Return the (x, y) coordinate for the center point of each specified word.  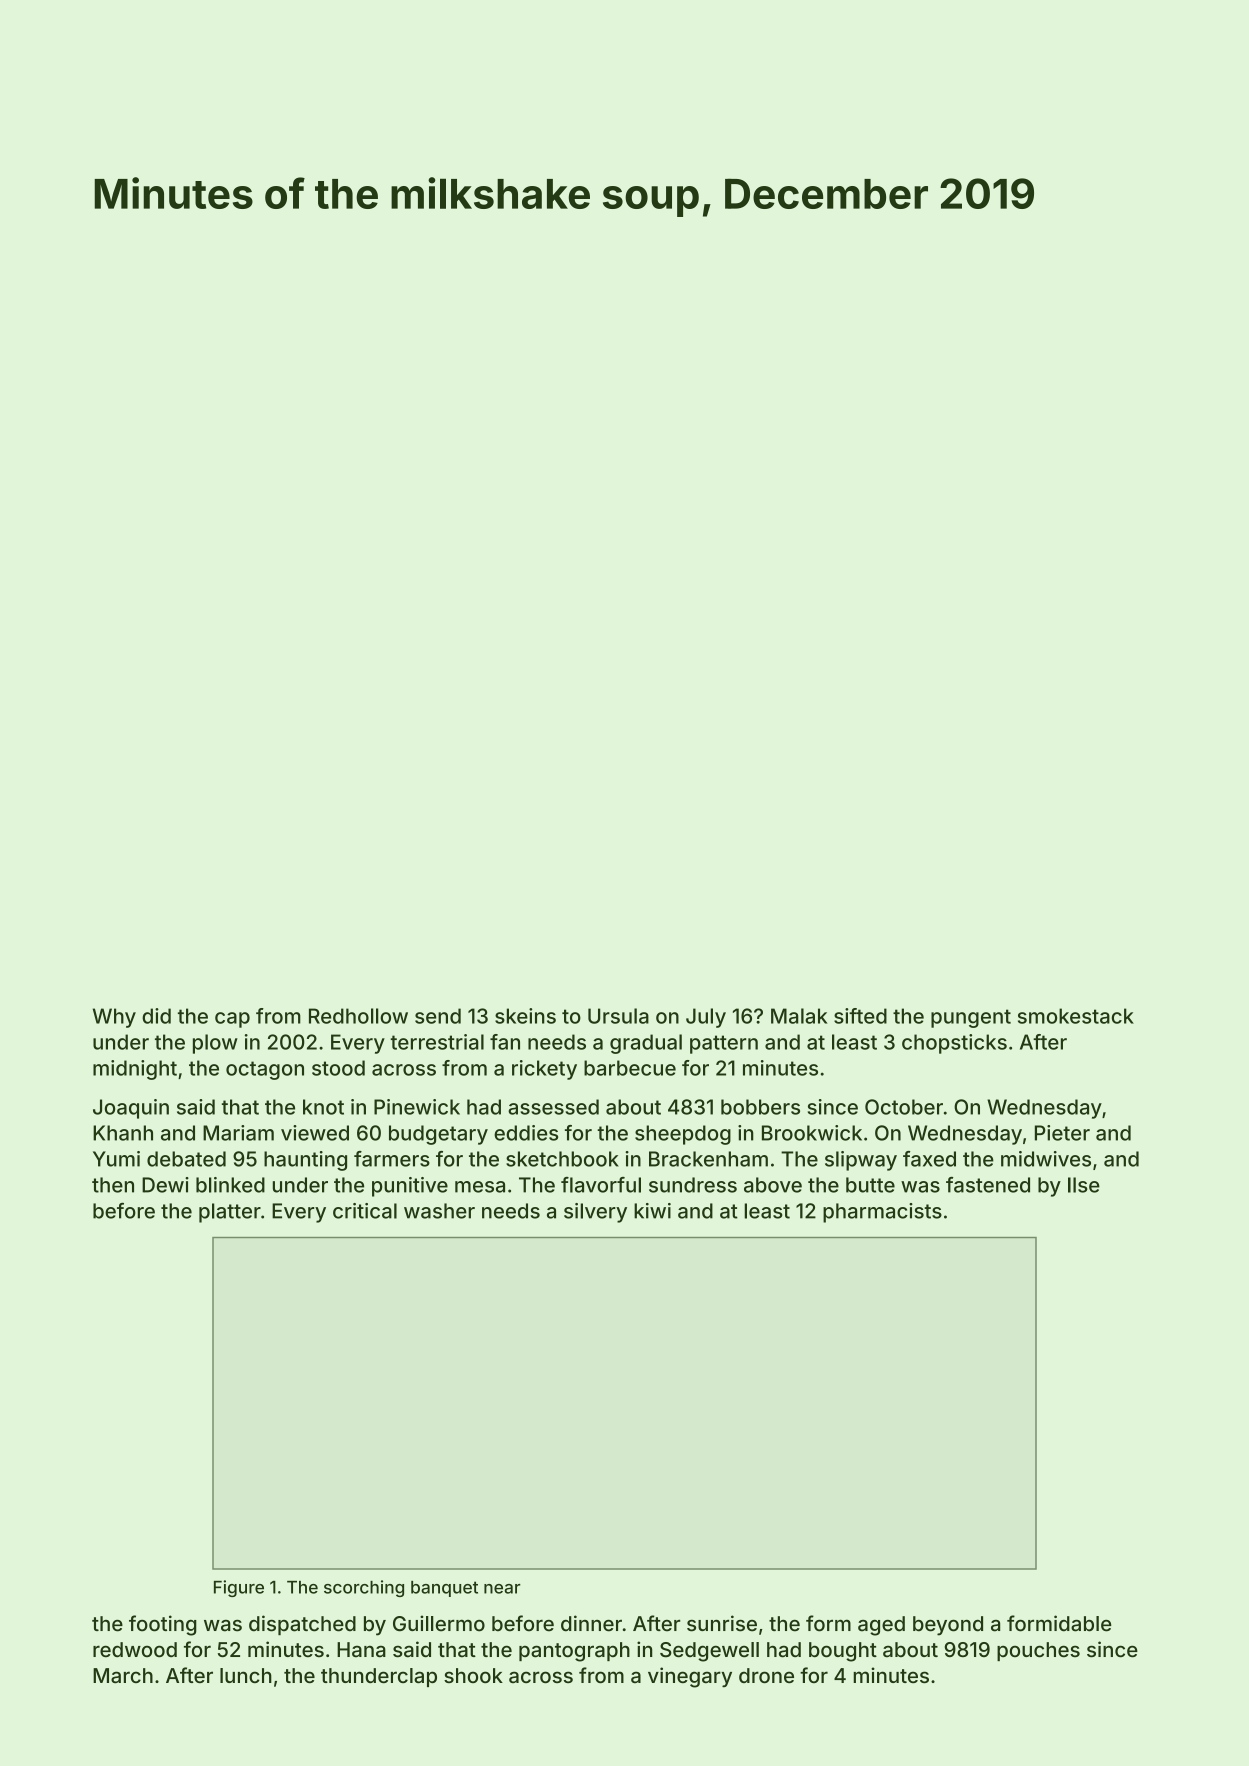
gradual (646, 1044)
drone (766, 1675)
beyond (948, 1626)
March (123, 1676)
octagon (265, 1070)
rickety (544, 1070)
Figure (239, 1588)
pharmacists (882, 1213)
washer (439, 1211)
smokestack (1076, 1016)
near (502, 1589)
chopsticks (954, 1044)
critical (365, 1211)
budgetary (438, 1135)
